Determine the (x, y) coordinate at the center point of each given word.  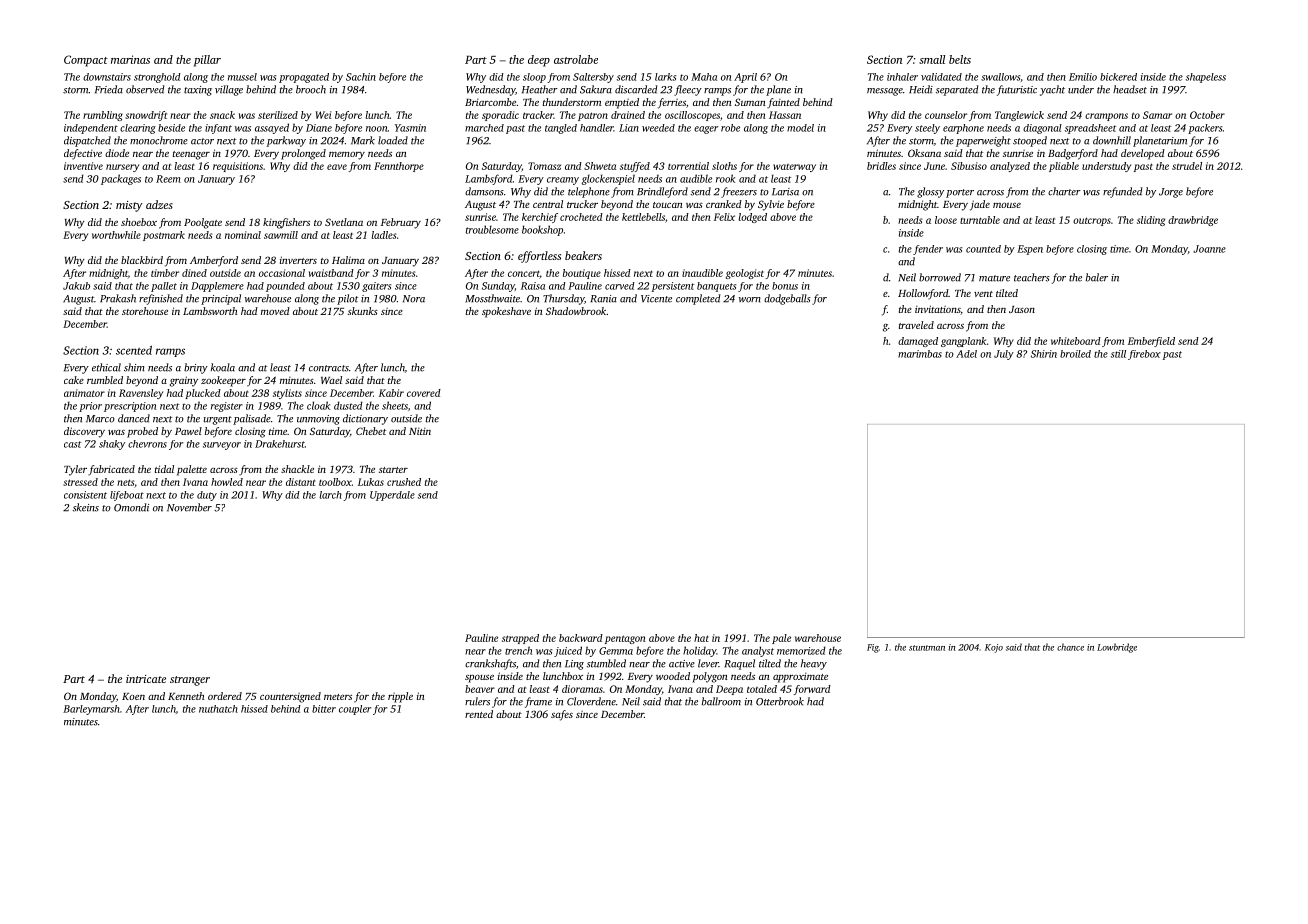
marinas (130, 59)
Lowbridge (1117, 648)
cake (74, 380)
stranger (190, 681)
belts (960, 59)
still (1118, 354)
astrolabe (576, 59)
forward (812, 690)
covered (424, 393)
